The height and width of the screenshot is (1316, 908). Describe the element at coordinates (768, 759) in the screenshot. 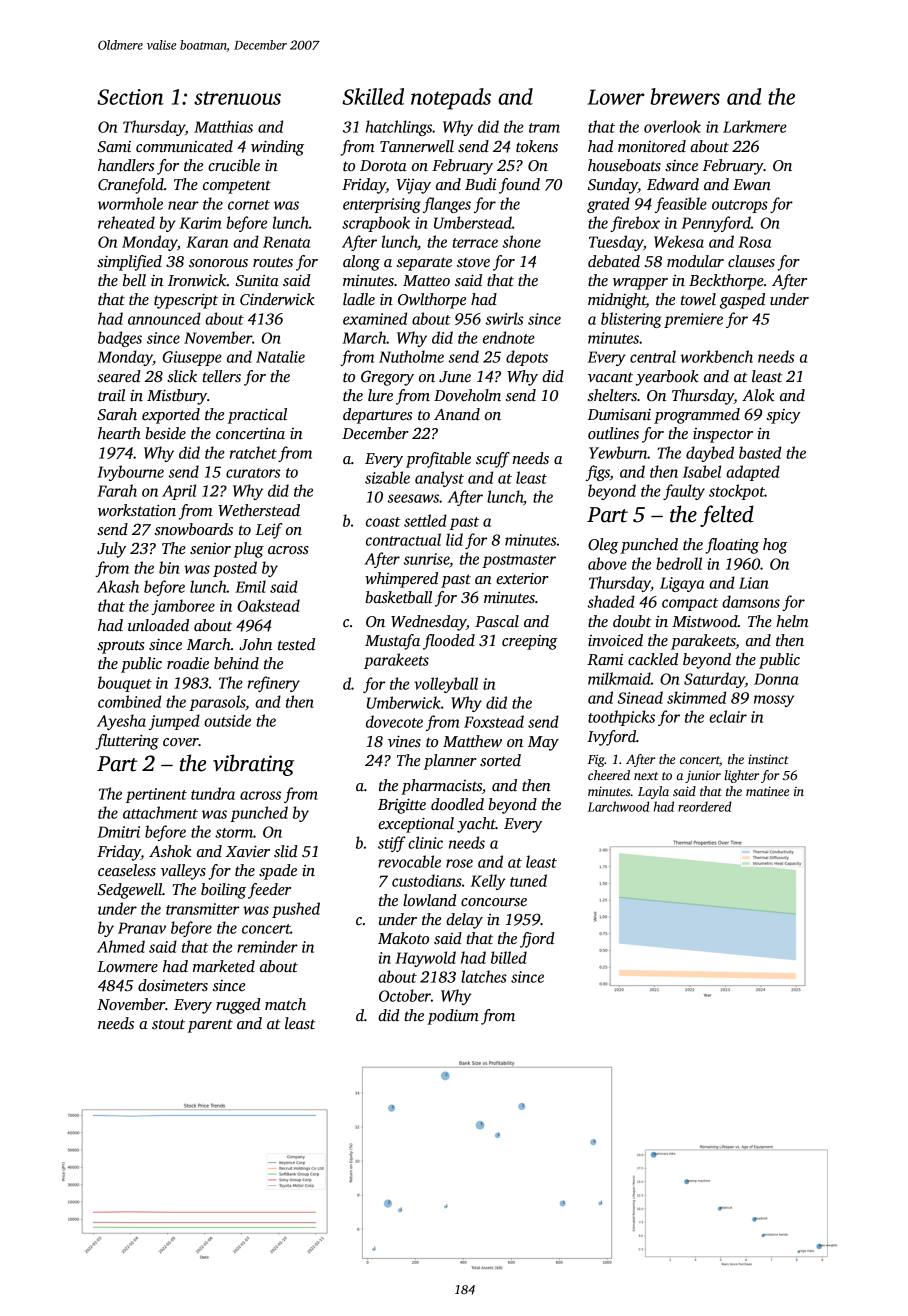

I see `instinct` at that location.
